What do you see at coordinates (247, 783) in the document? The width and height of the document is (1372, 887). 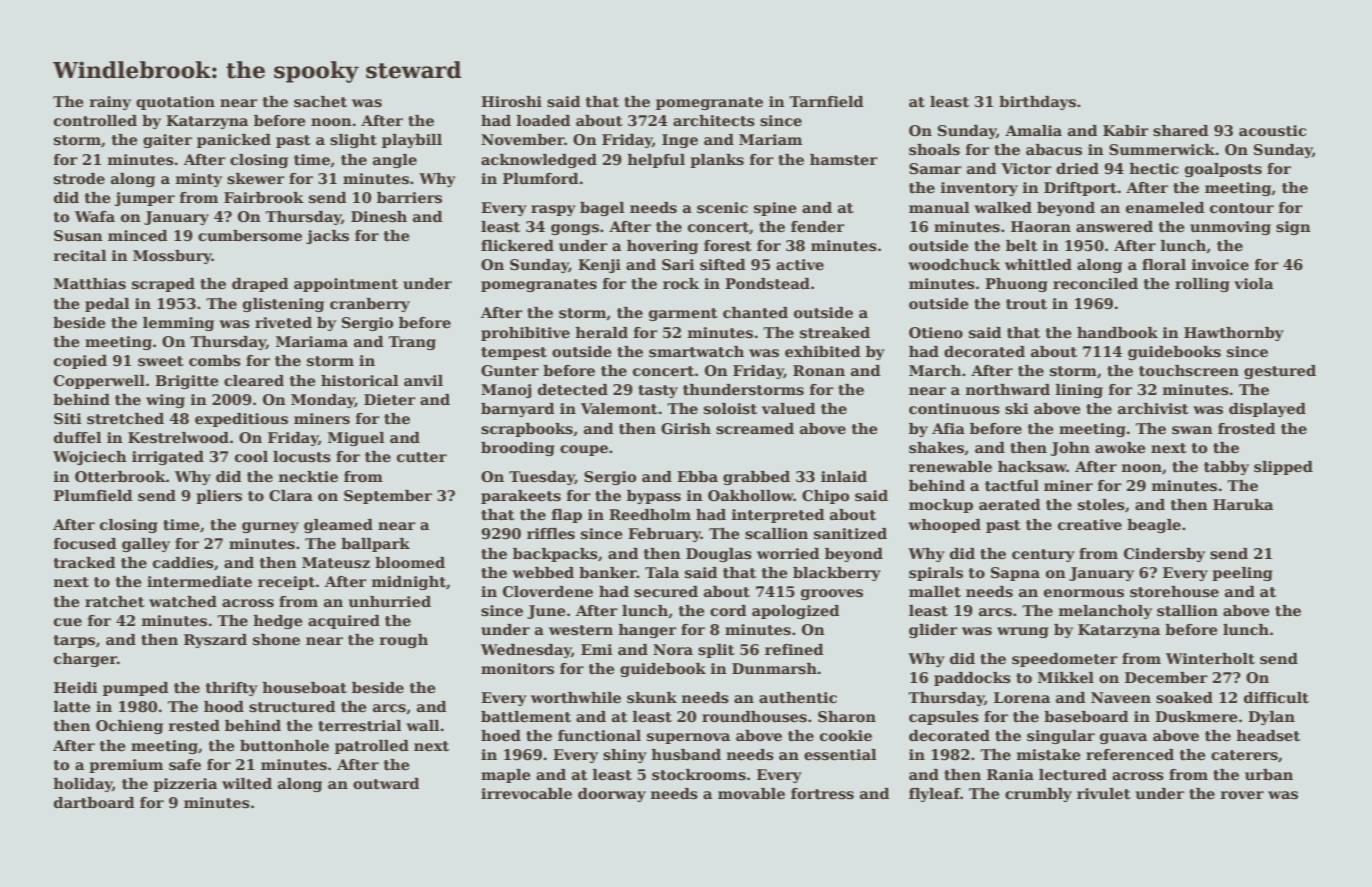 I see `wilted` at bounding box center [247, 783].
